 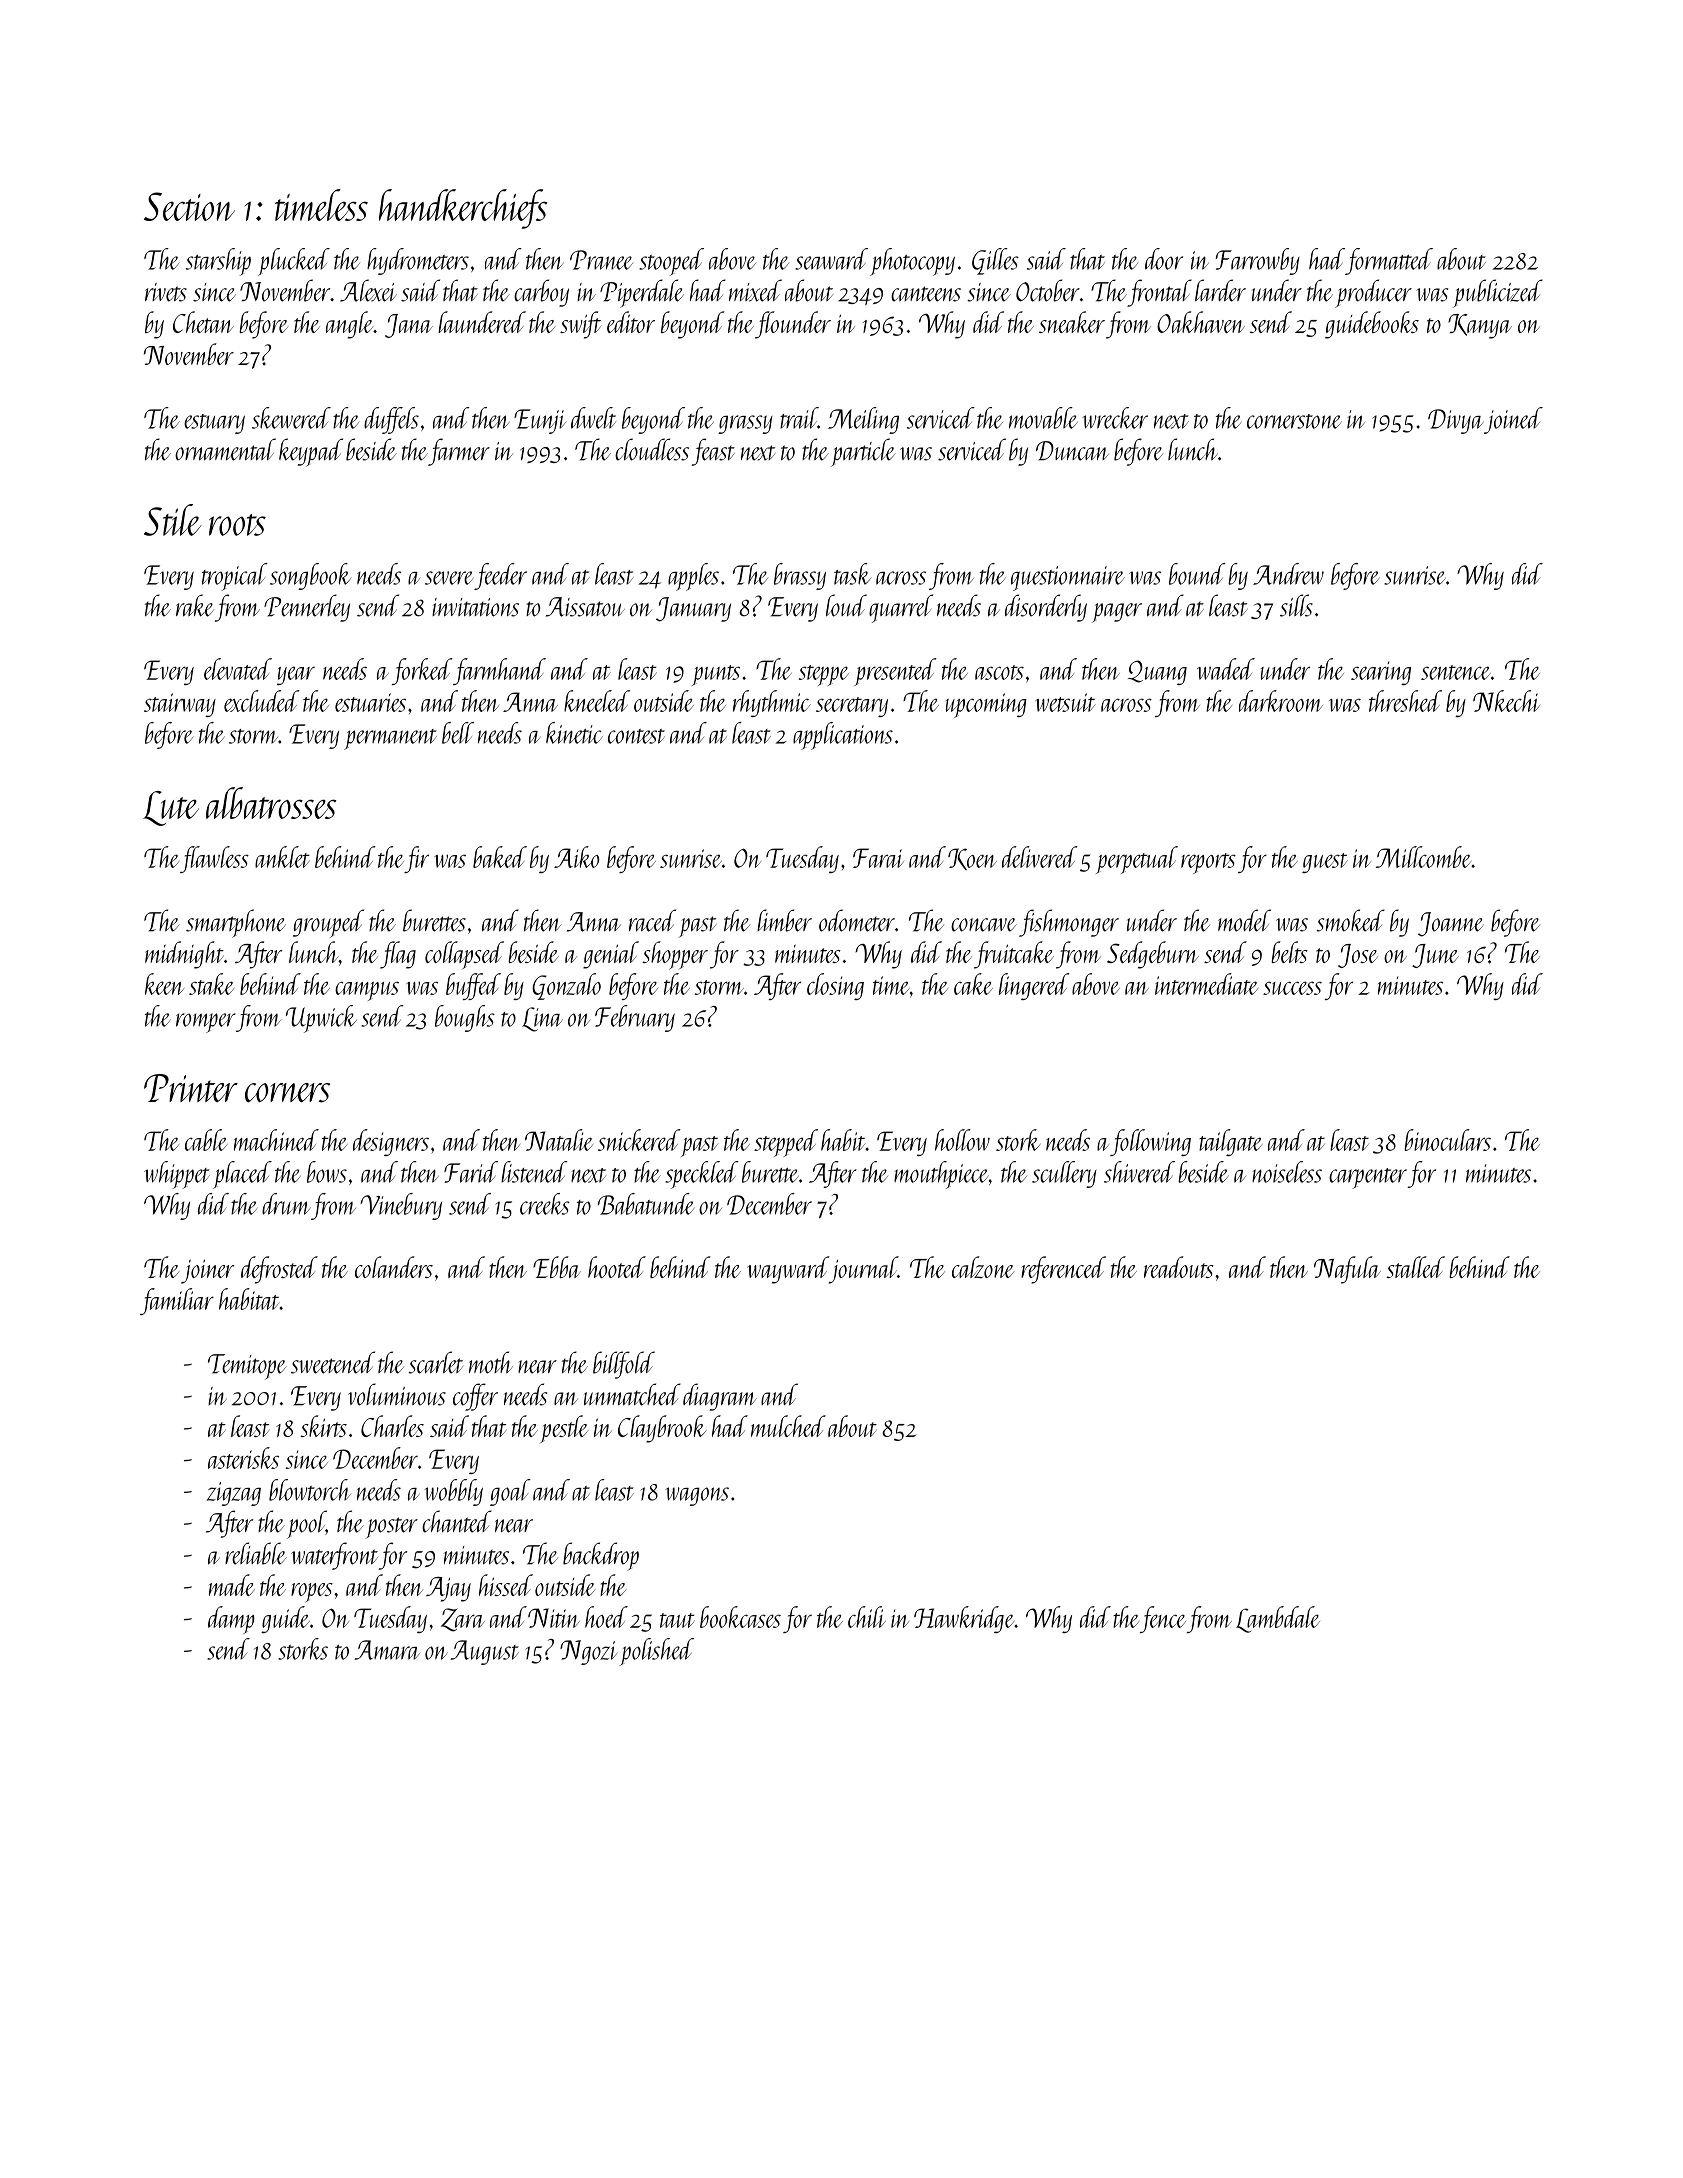 I want to click on Gilles, so click(x=995, y=261).
